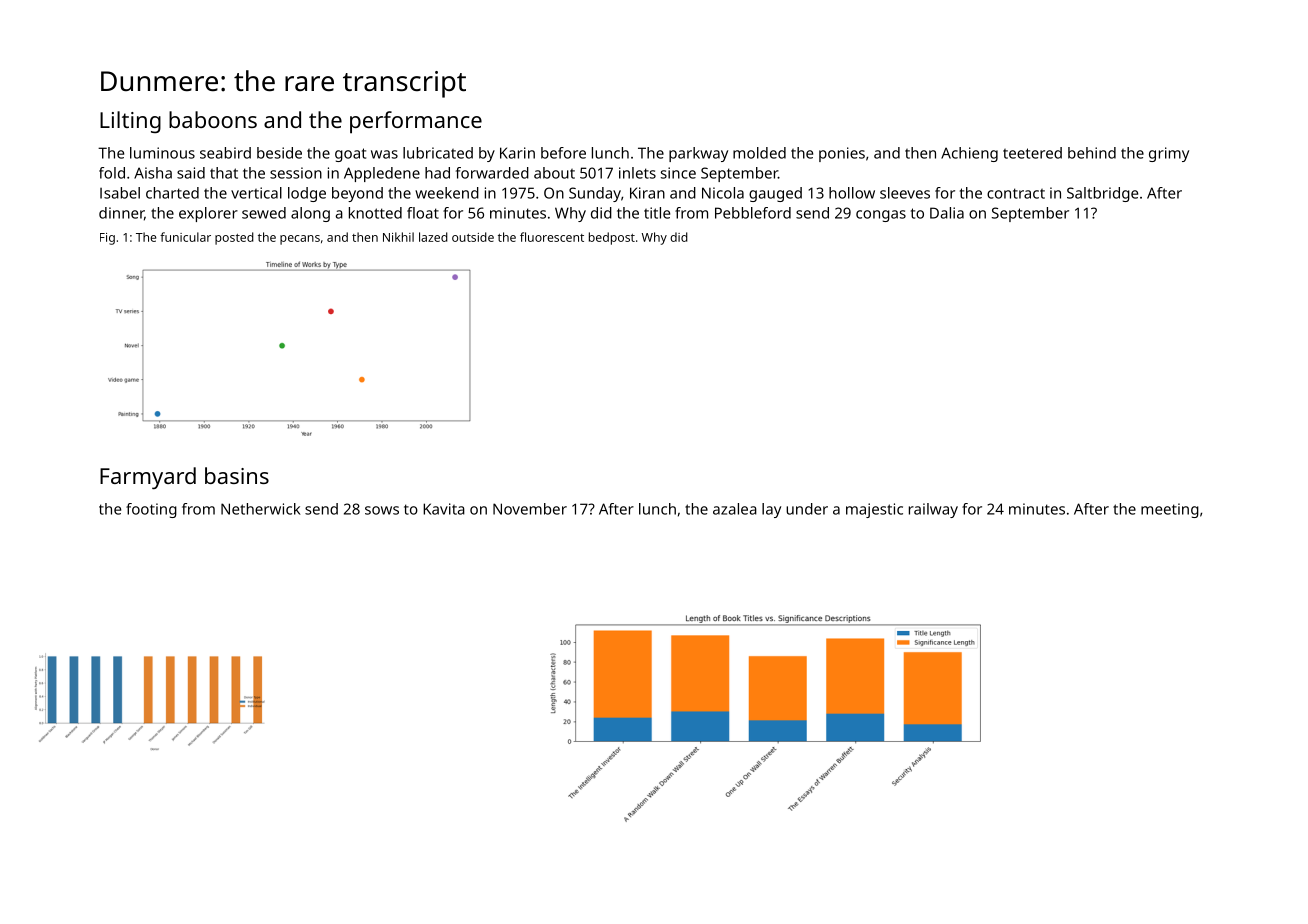 The image size is (1308, 924). What do you see at coordinates (416, 122) in the document?
I see `performance` at bounding box center [416, 122].
